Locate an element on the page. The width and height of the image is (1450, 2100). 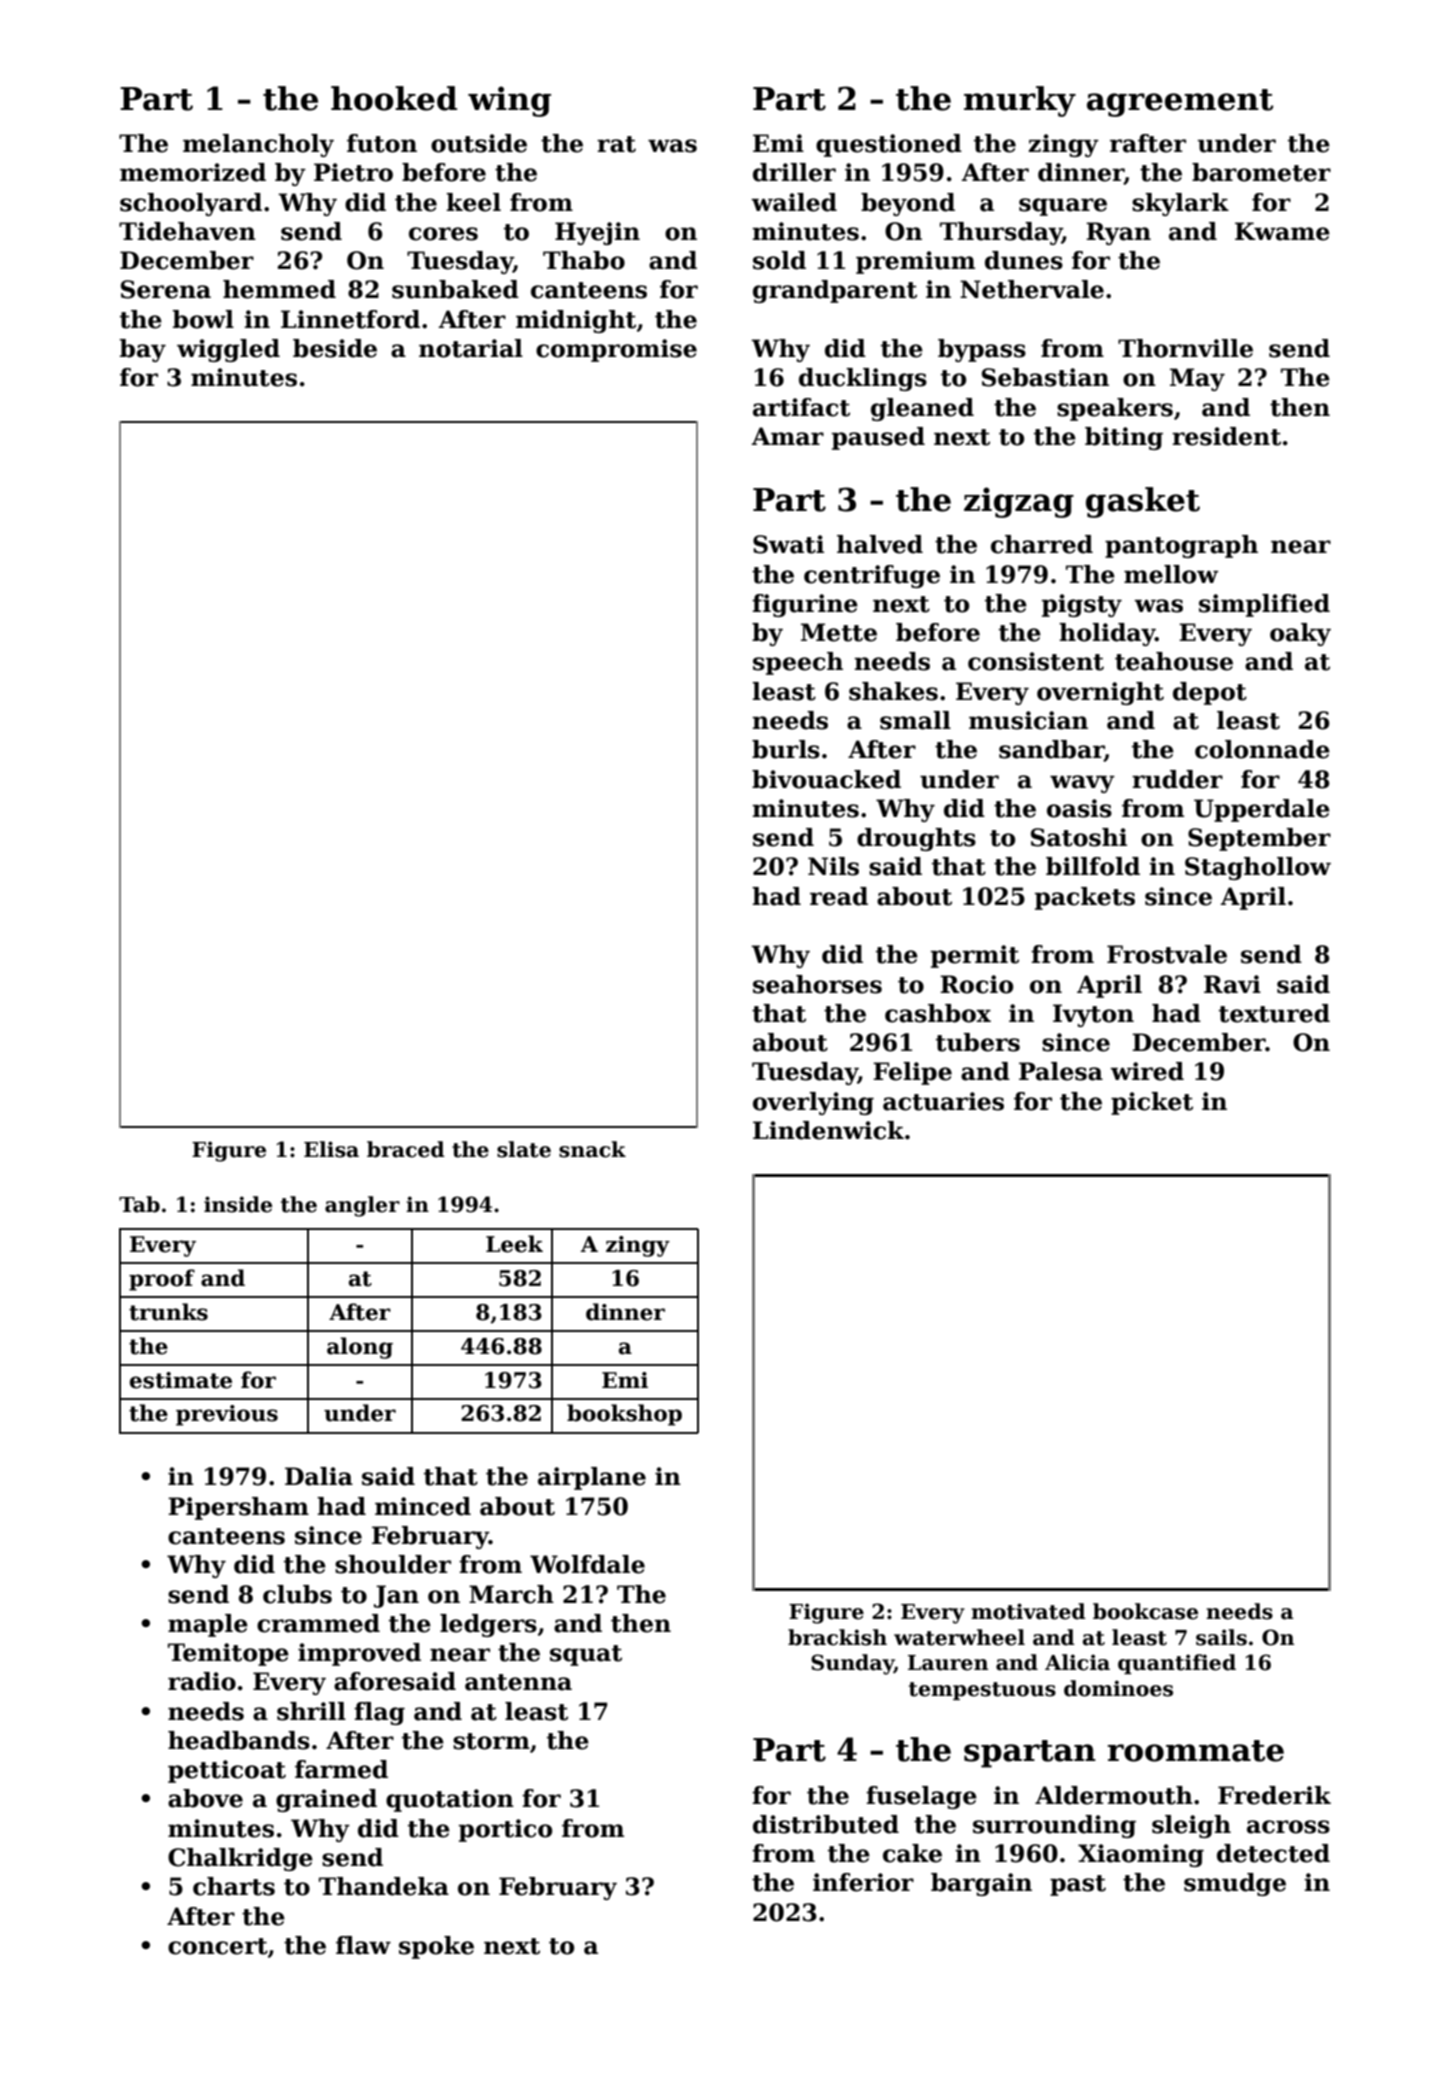
sandbar is located at coordinates (1051, 750).
